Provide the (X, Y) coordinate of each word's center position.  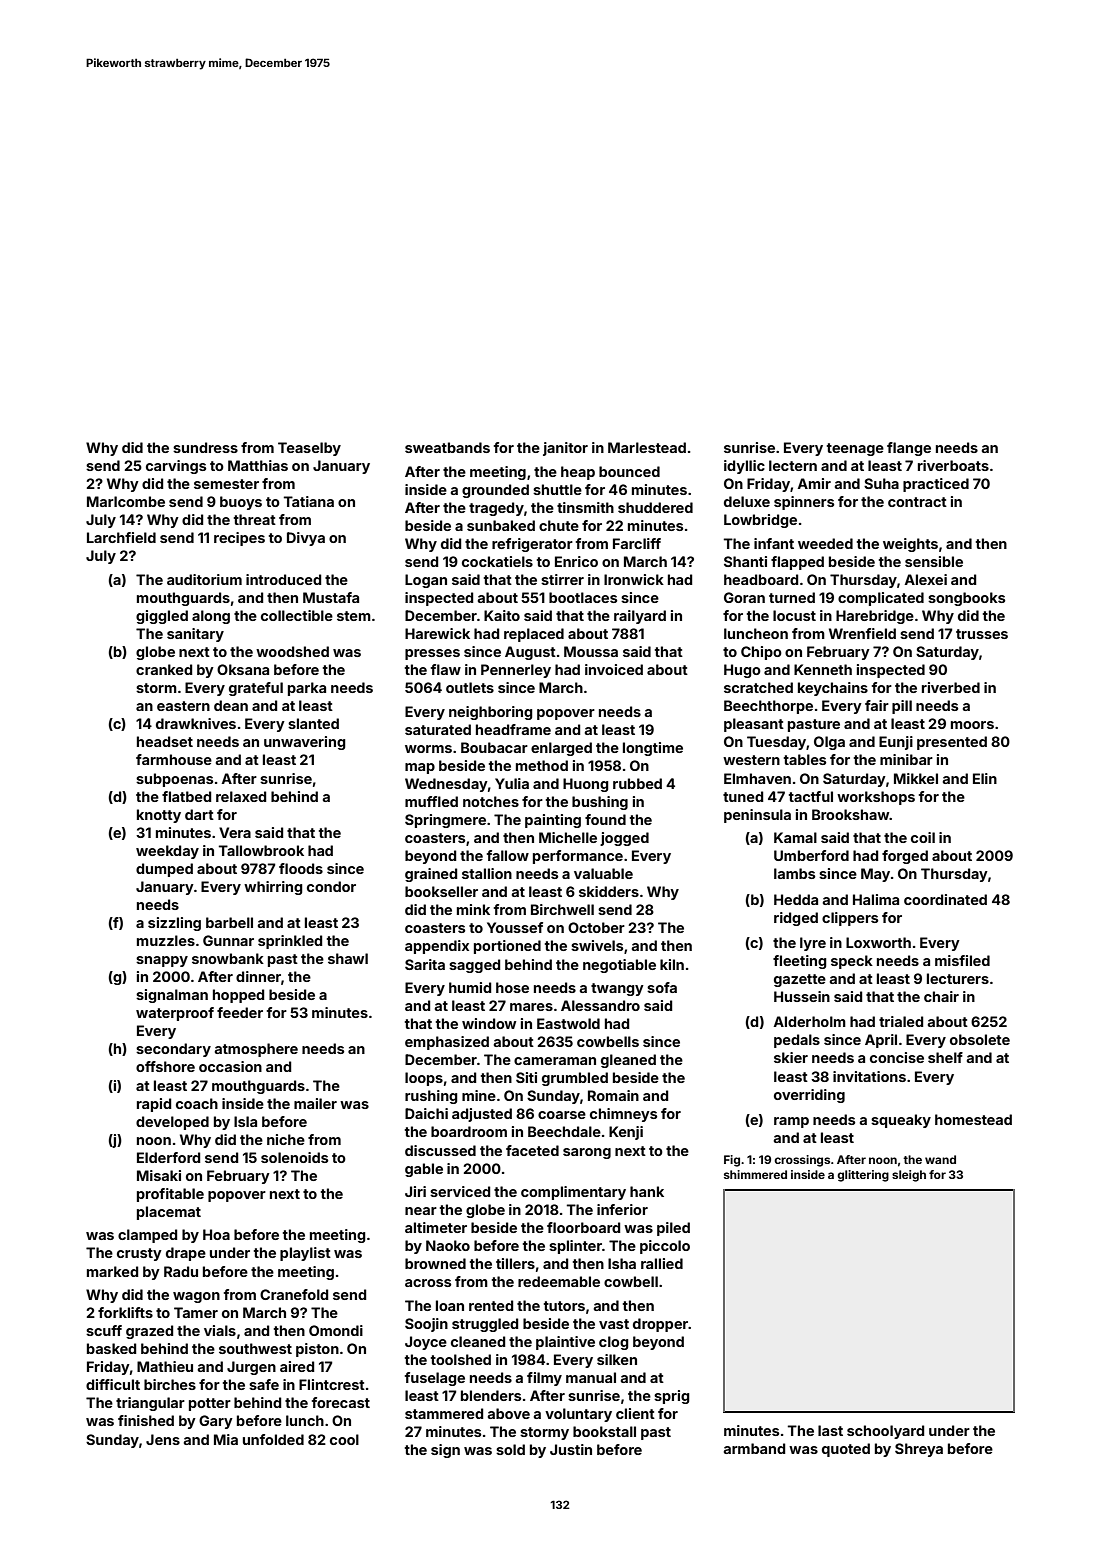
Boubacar (494, 747)
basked (111, 1348)
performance (578, 857)
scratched (758, 687)
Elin (985, 778)
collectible (297, 615)
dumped (164, 870)
